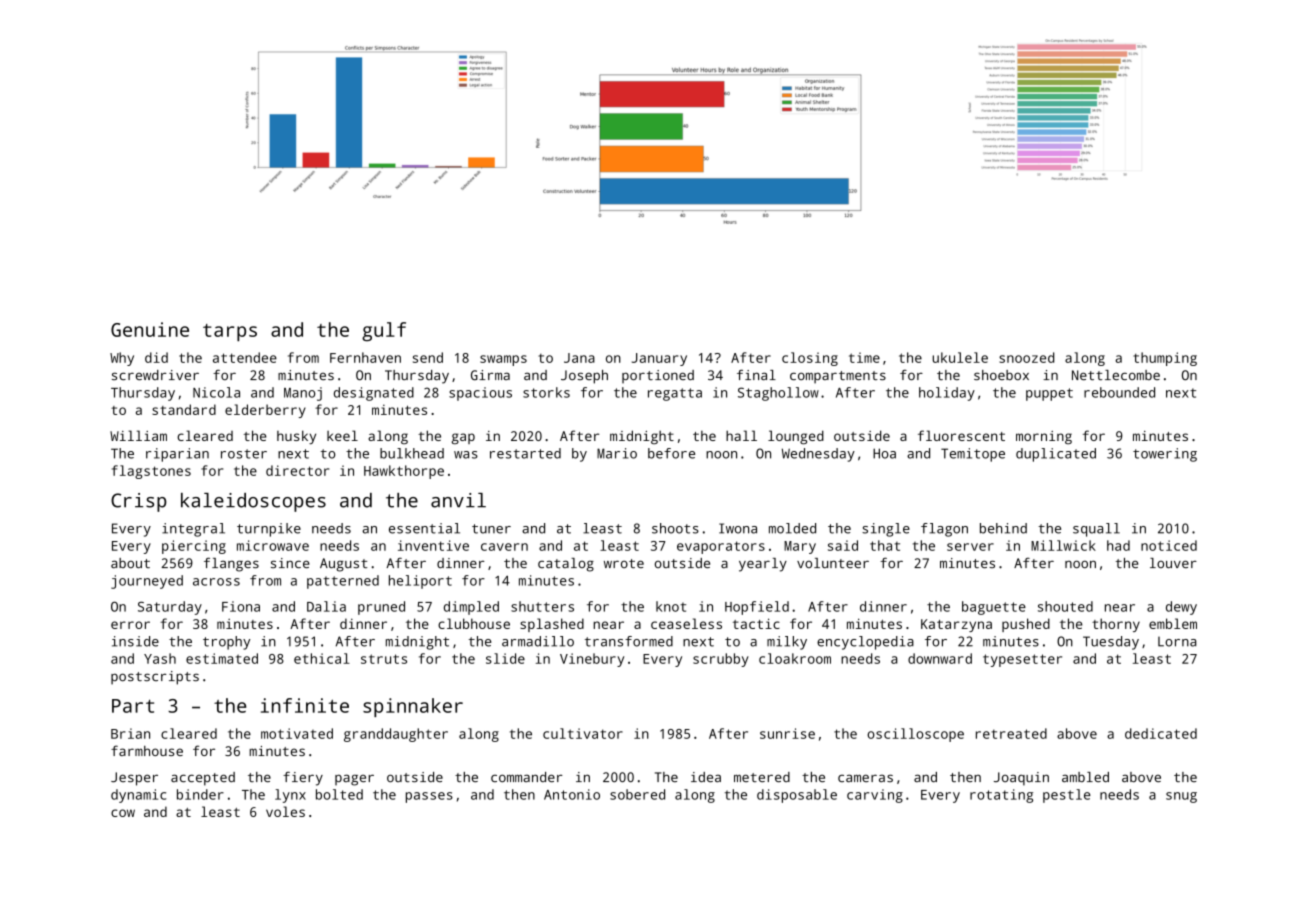 Image resolution: width=1308 pixels, height=924 pixels. I want to click on inside, so click(135, 641).
